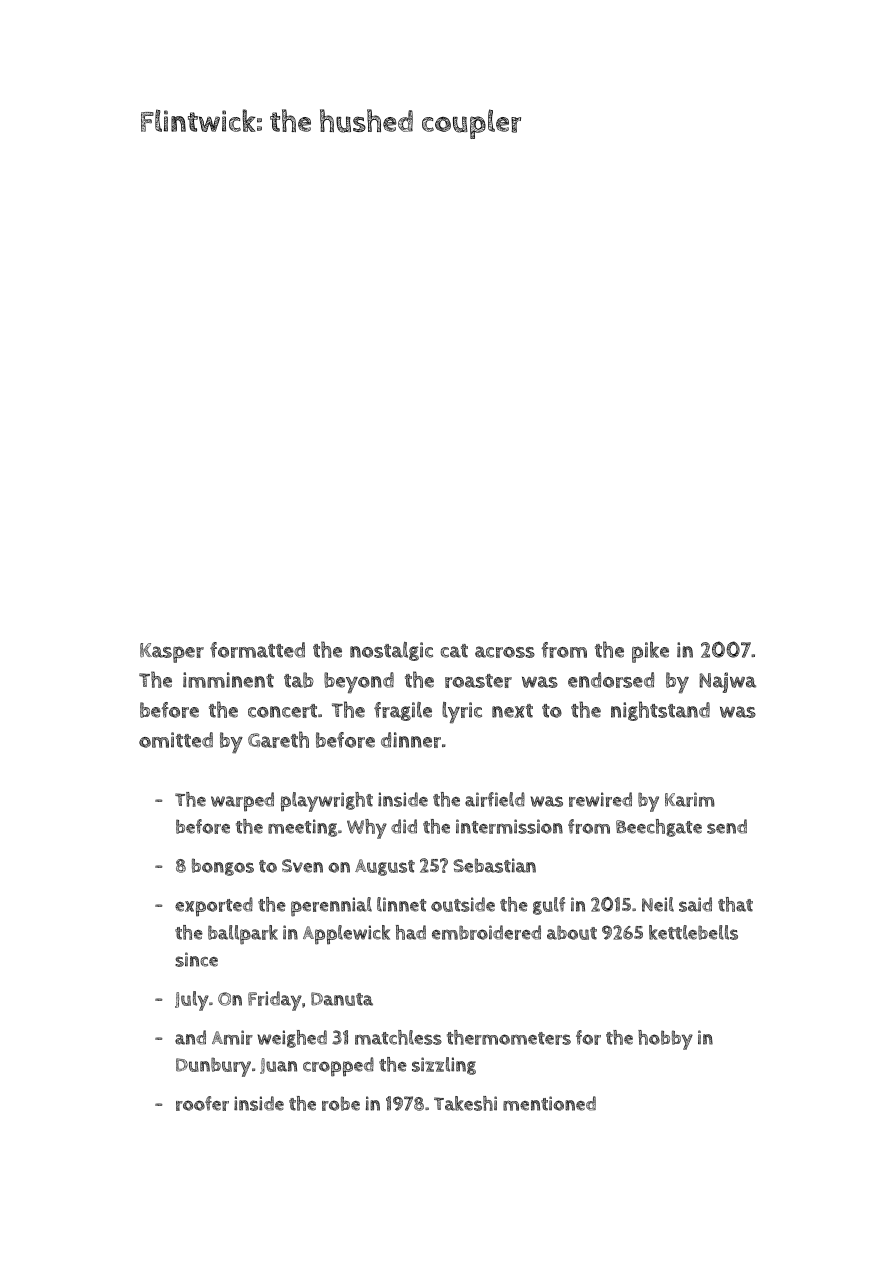 The image size is (895, 1270). Describe the element at coordinates (735, 904) in the screenshot. I see `that` at that location.
